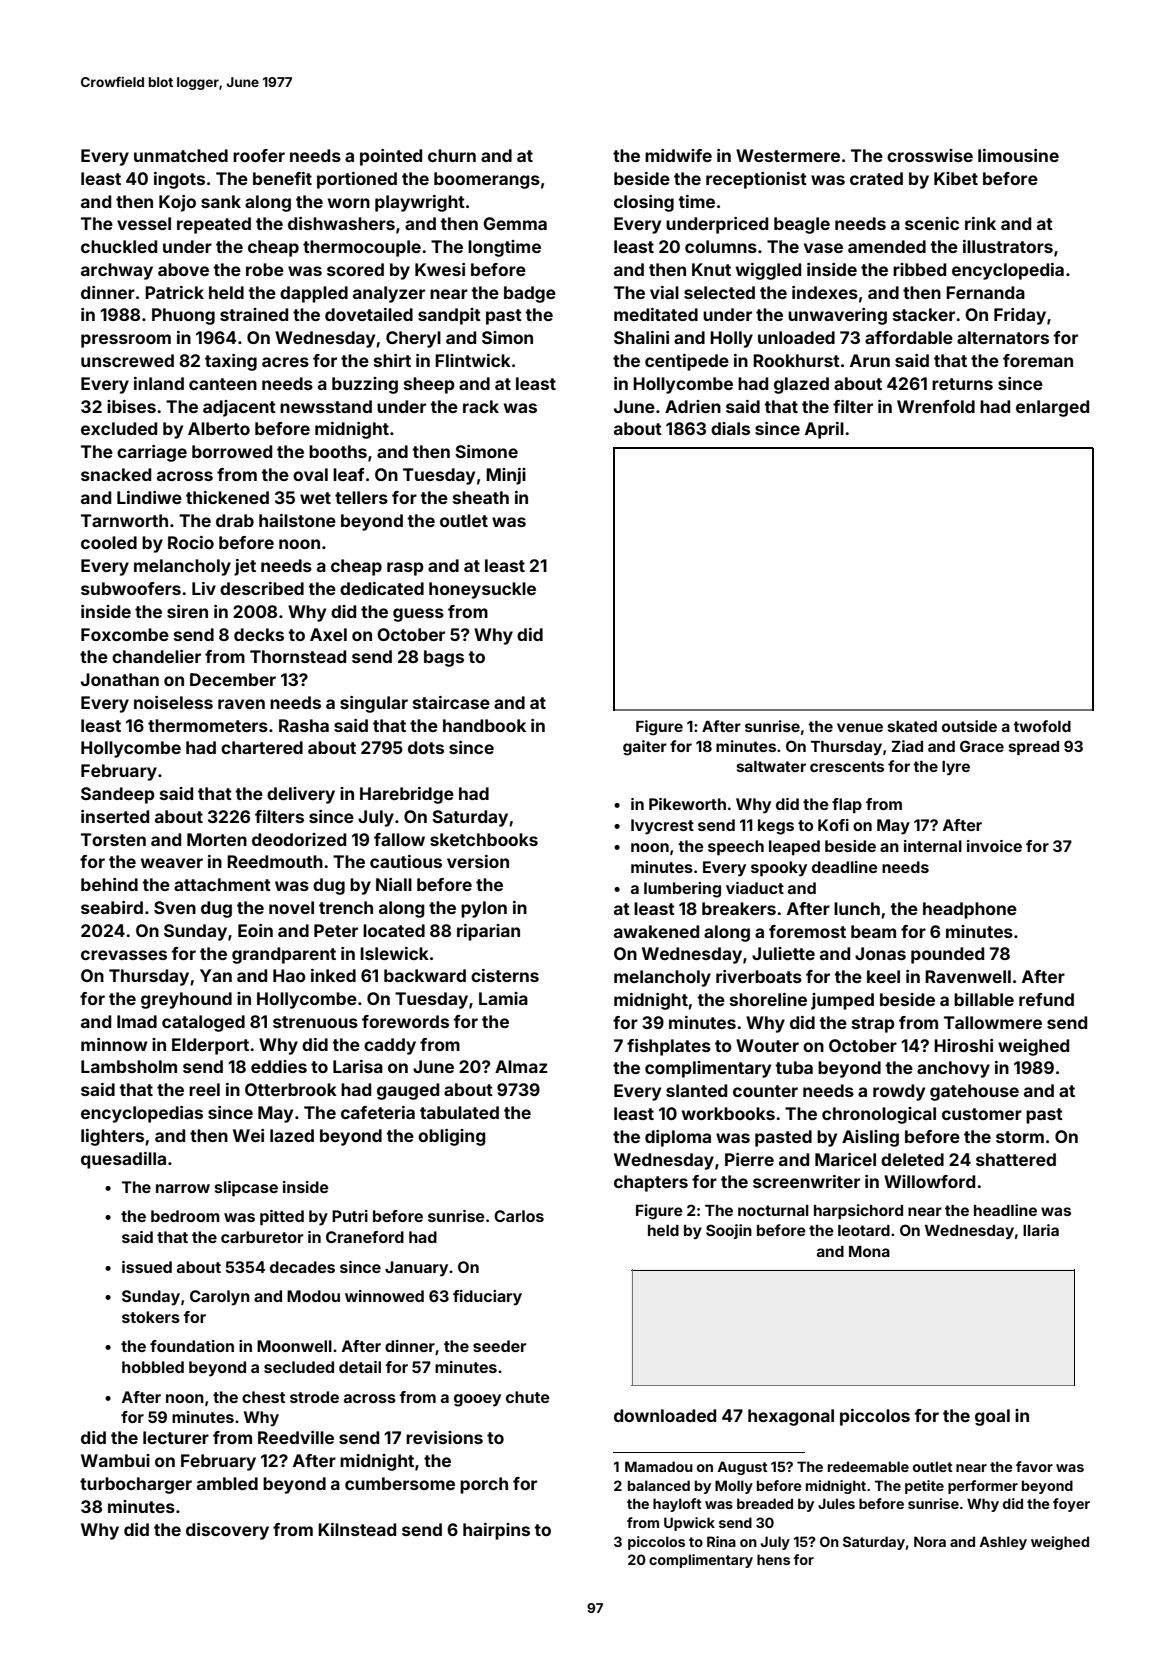  What do you see at coordinates (444, 1437) in the screenshot?
I see `revisions` at bounding box center [444, 1437].
